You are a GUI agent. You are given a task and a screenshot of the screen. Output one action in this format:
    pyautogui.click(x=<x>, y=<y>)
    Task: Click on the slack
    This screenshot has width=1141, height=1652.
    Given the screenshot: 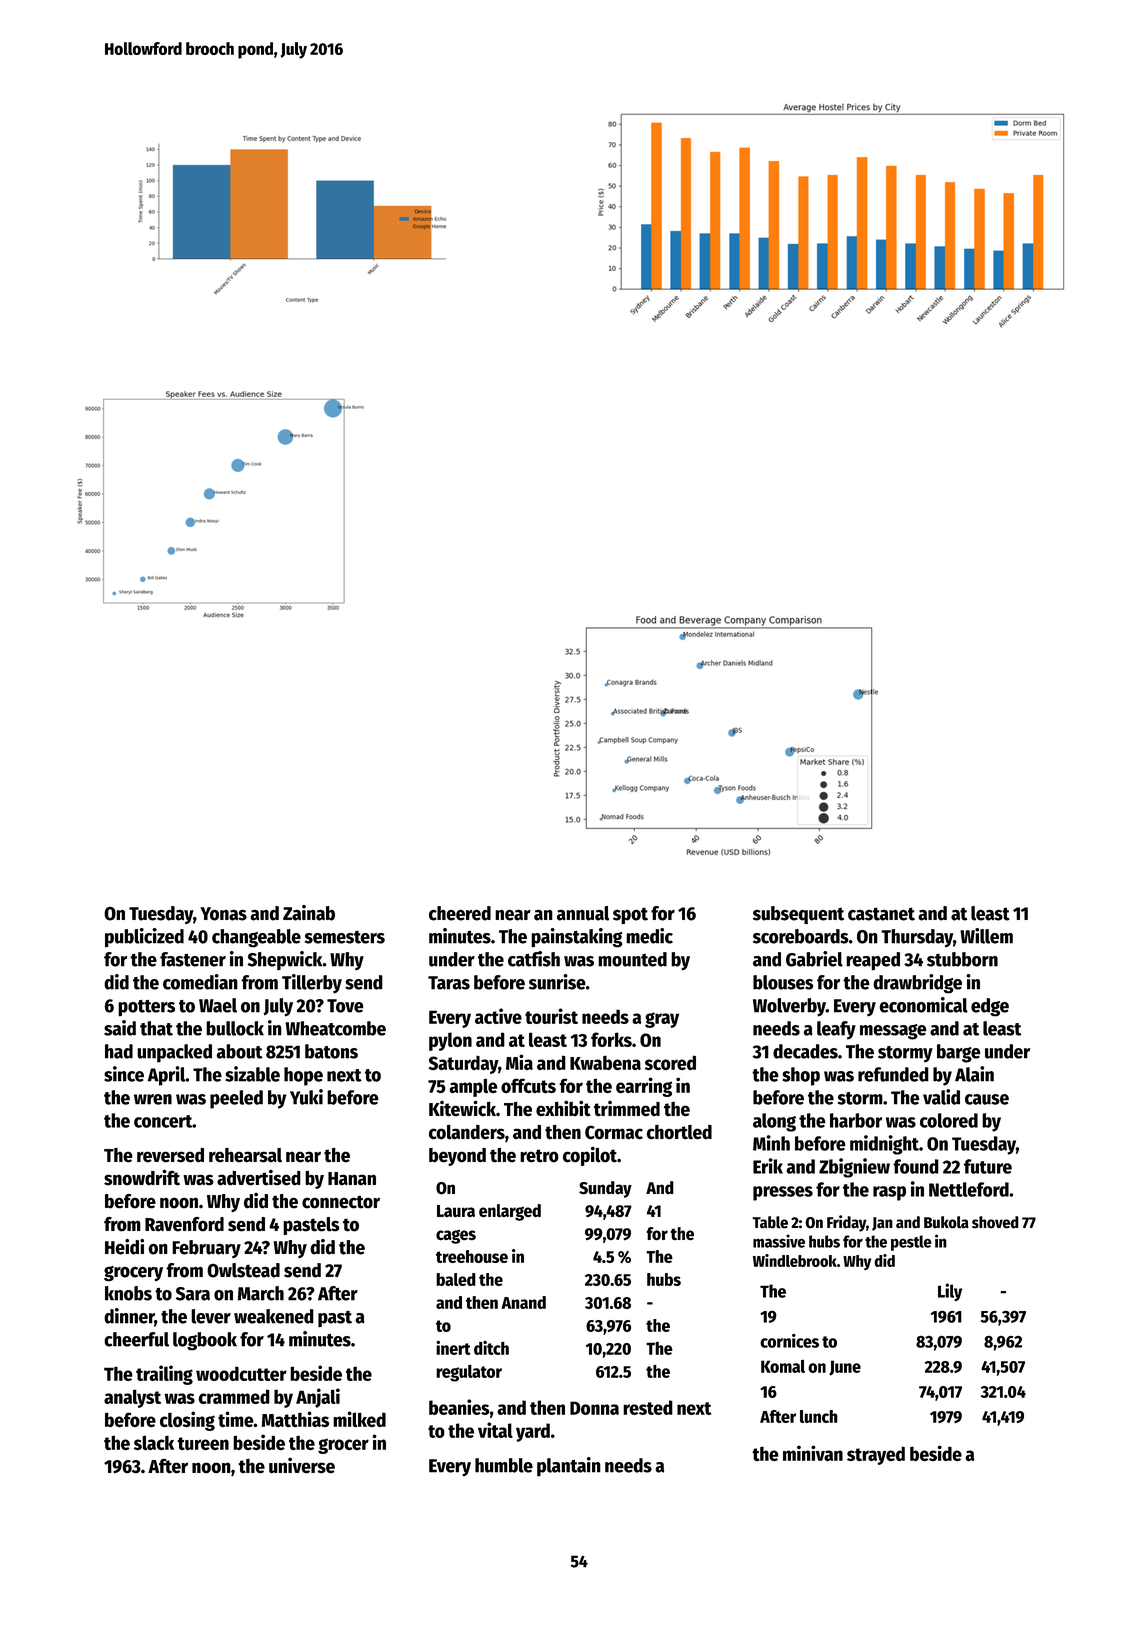 What is the action you would take?
    pyautogui.click(x=154, y=1443)
